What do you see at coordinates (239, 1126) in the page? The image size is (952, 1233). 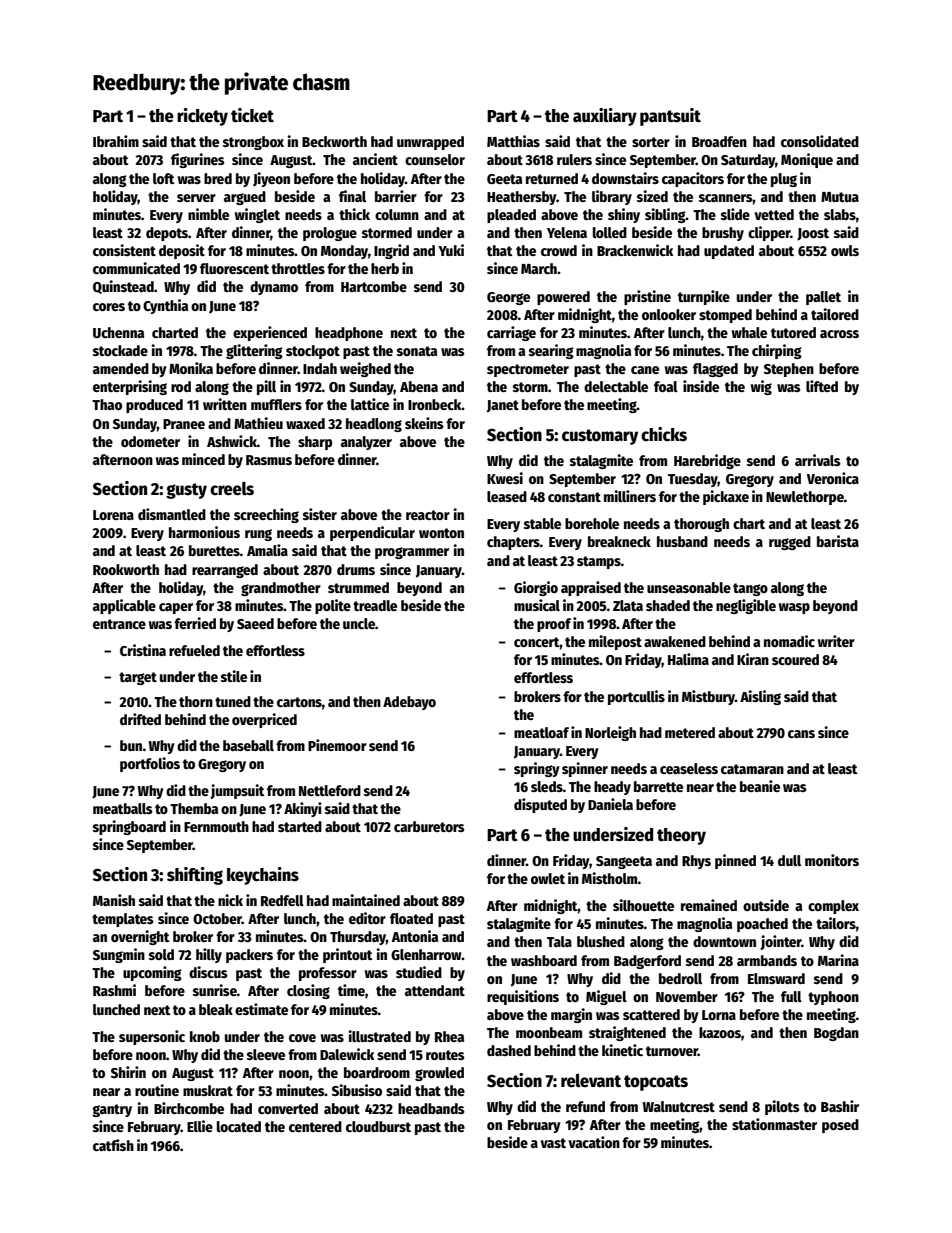 I see `located` at bounding box center [239, 1126].
